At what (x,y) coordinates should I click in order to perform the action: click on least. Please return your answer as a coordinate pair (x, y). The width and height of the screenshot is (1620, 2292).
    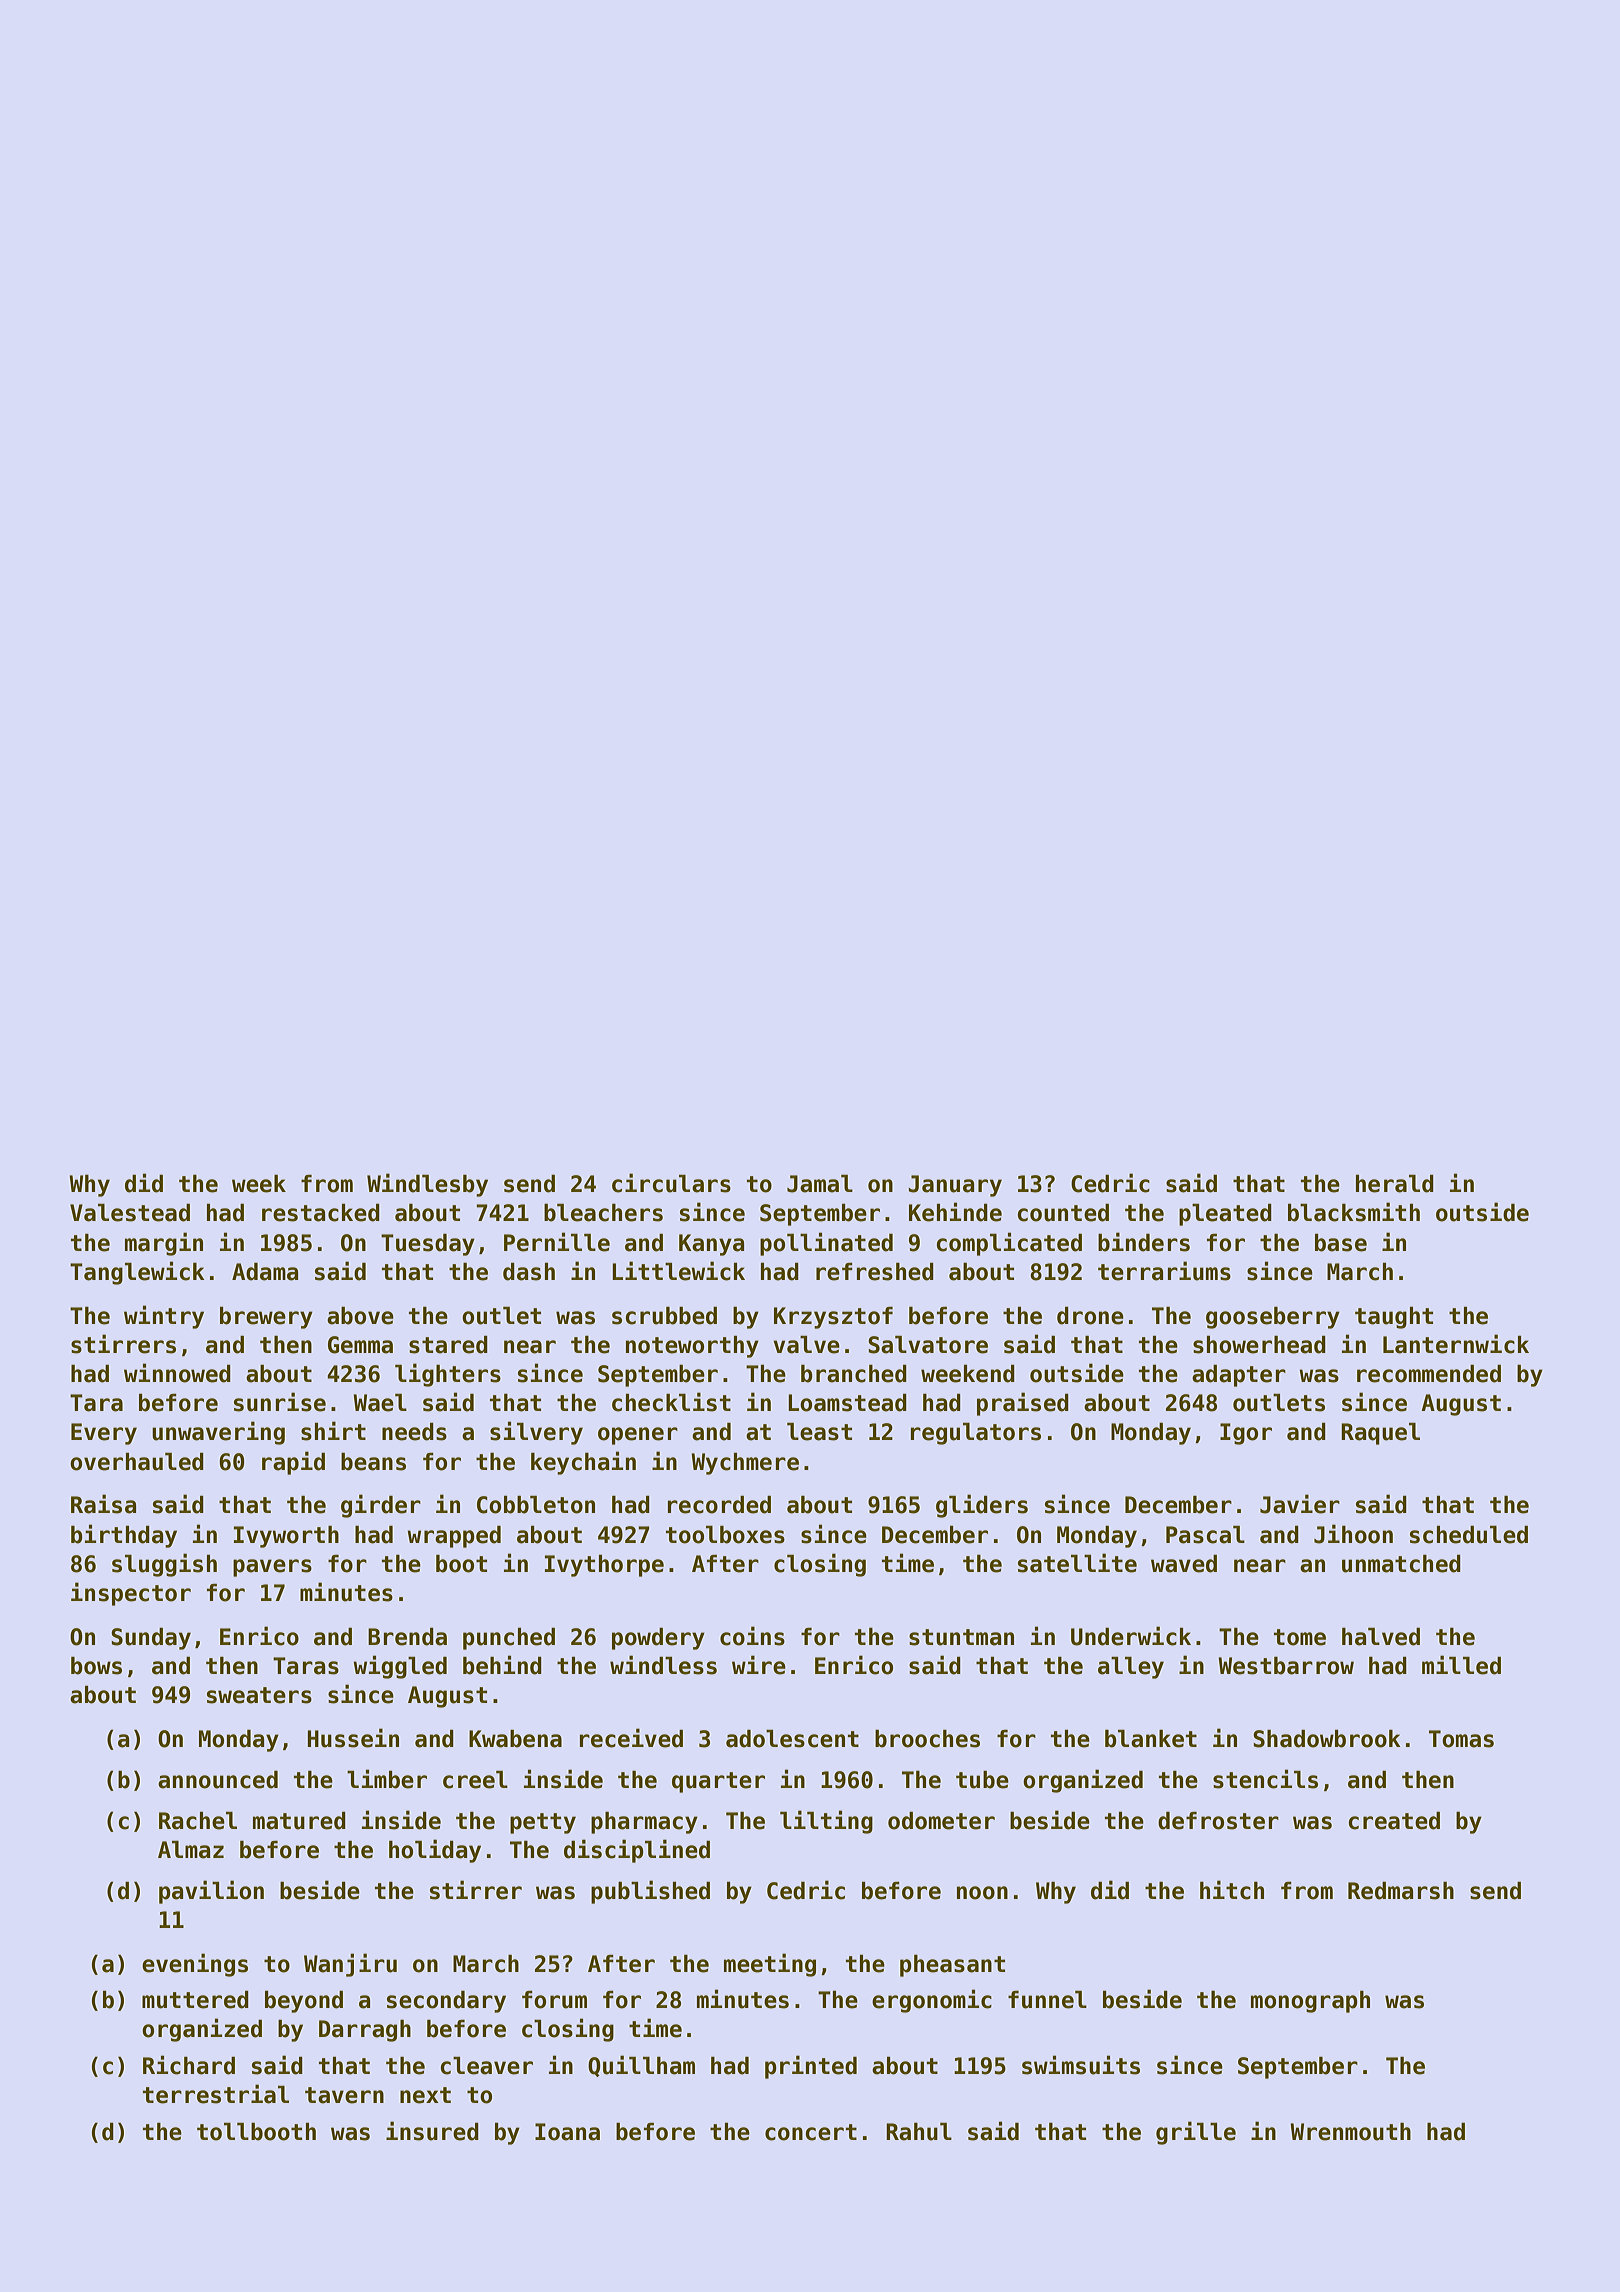
    Looking at the image, I should click on (819, 1432).
